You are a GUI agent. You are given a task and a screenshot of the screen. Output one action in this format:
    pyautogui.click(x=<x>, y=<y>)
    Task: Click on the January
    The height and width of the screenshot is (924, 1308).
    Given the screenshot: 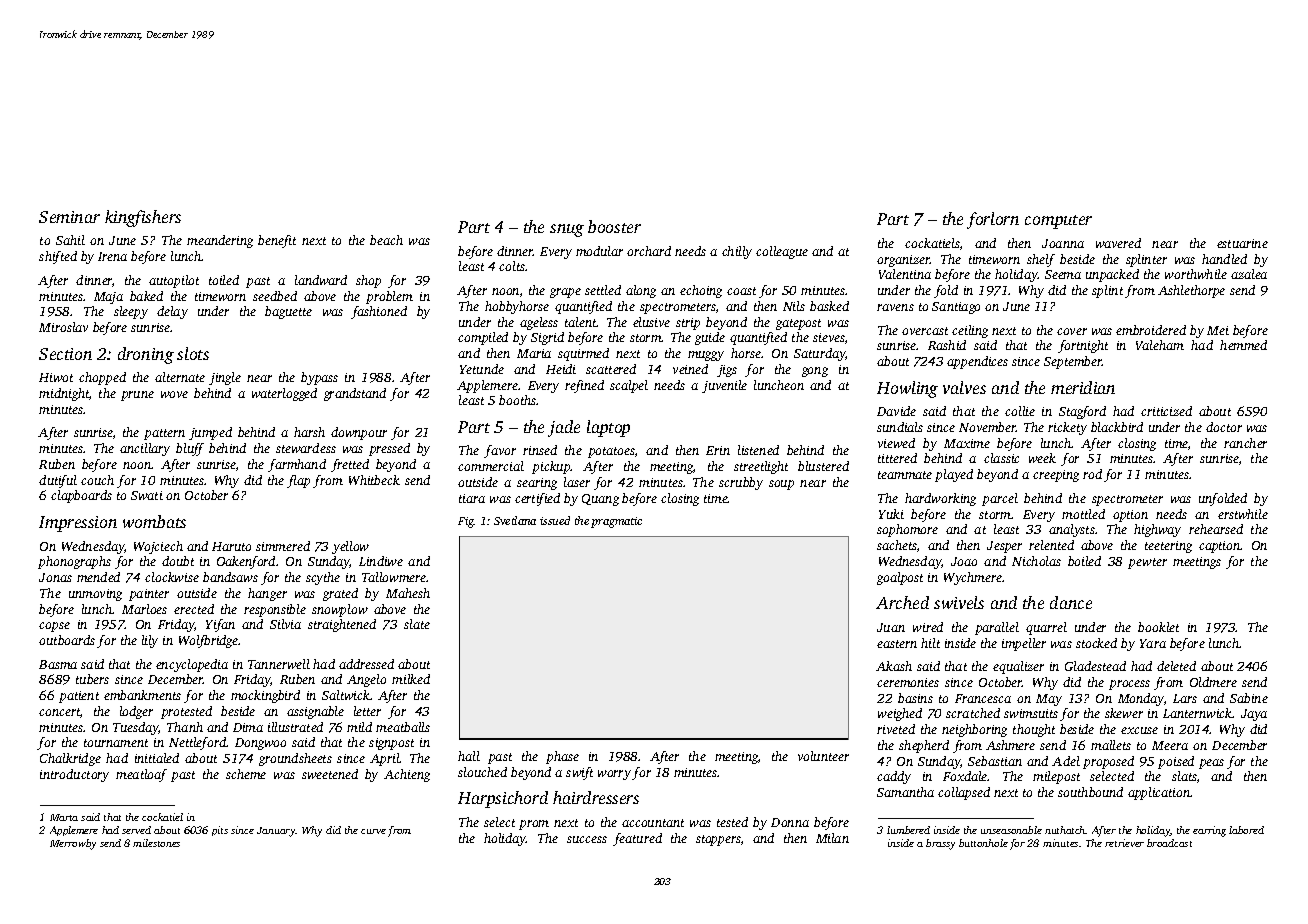 What is the action you would take?
    pyautogui.click(x=276, y=832)
